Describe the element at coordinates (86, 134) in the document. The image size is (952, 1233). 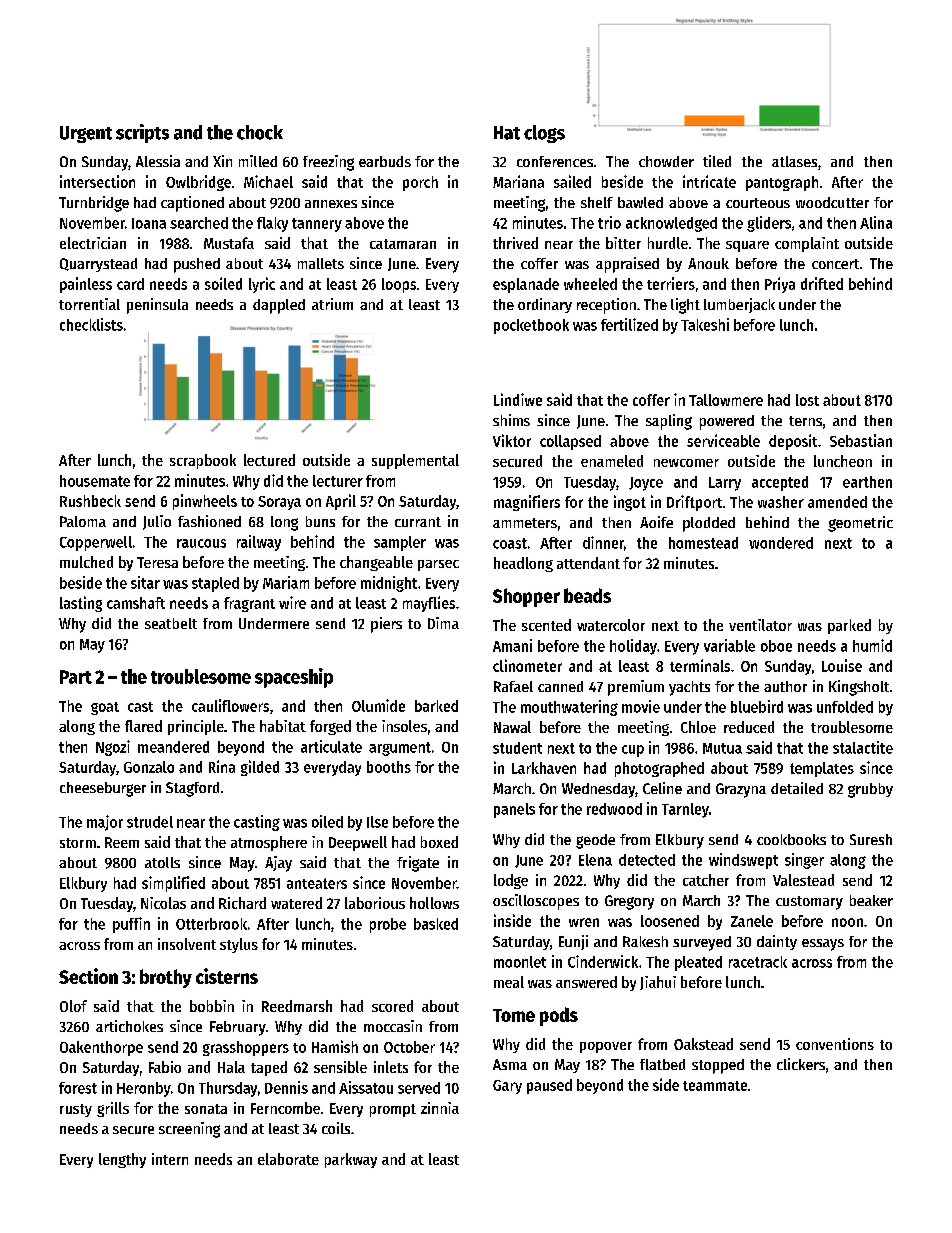
I see `Urgent` at that location.
